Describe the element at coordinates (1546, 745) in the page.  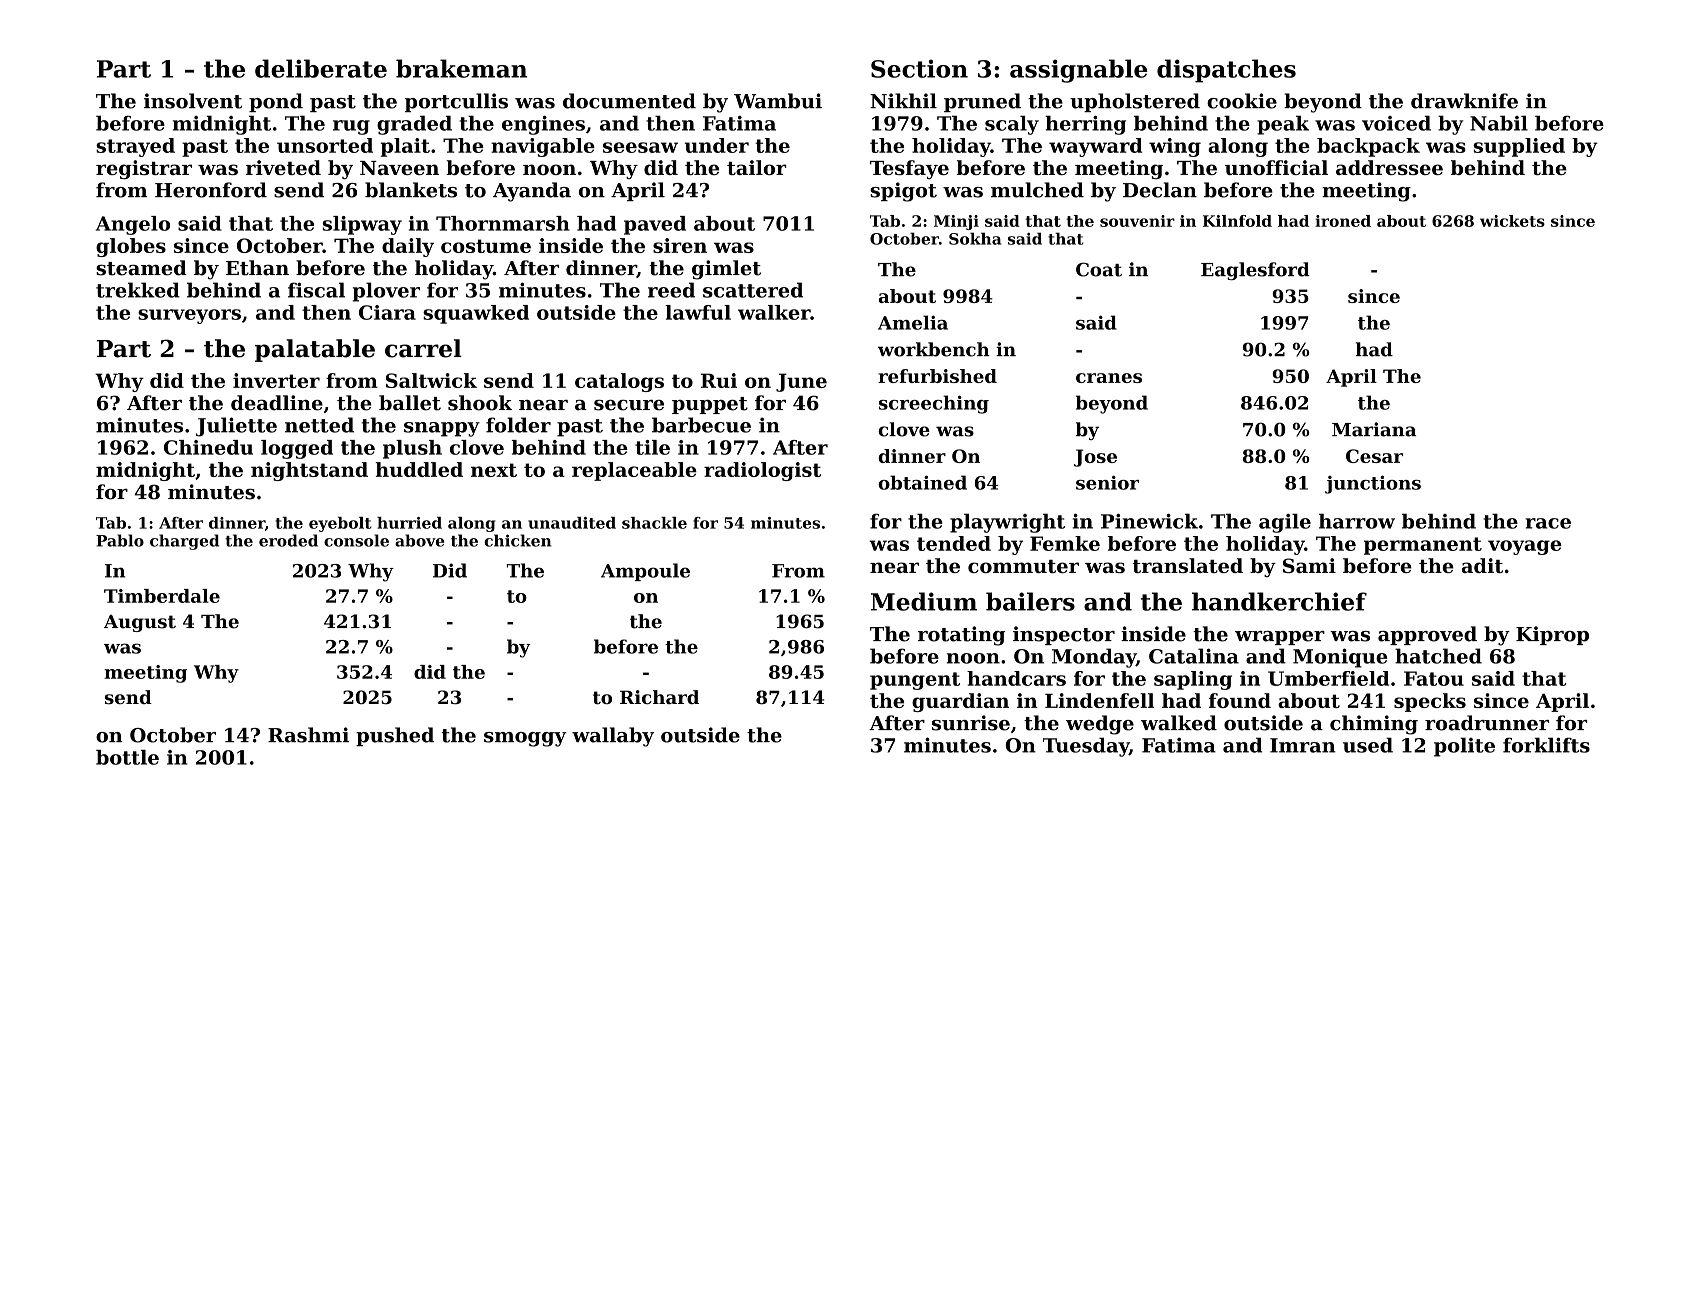
I see `forklifts` at that location.
